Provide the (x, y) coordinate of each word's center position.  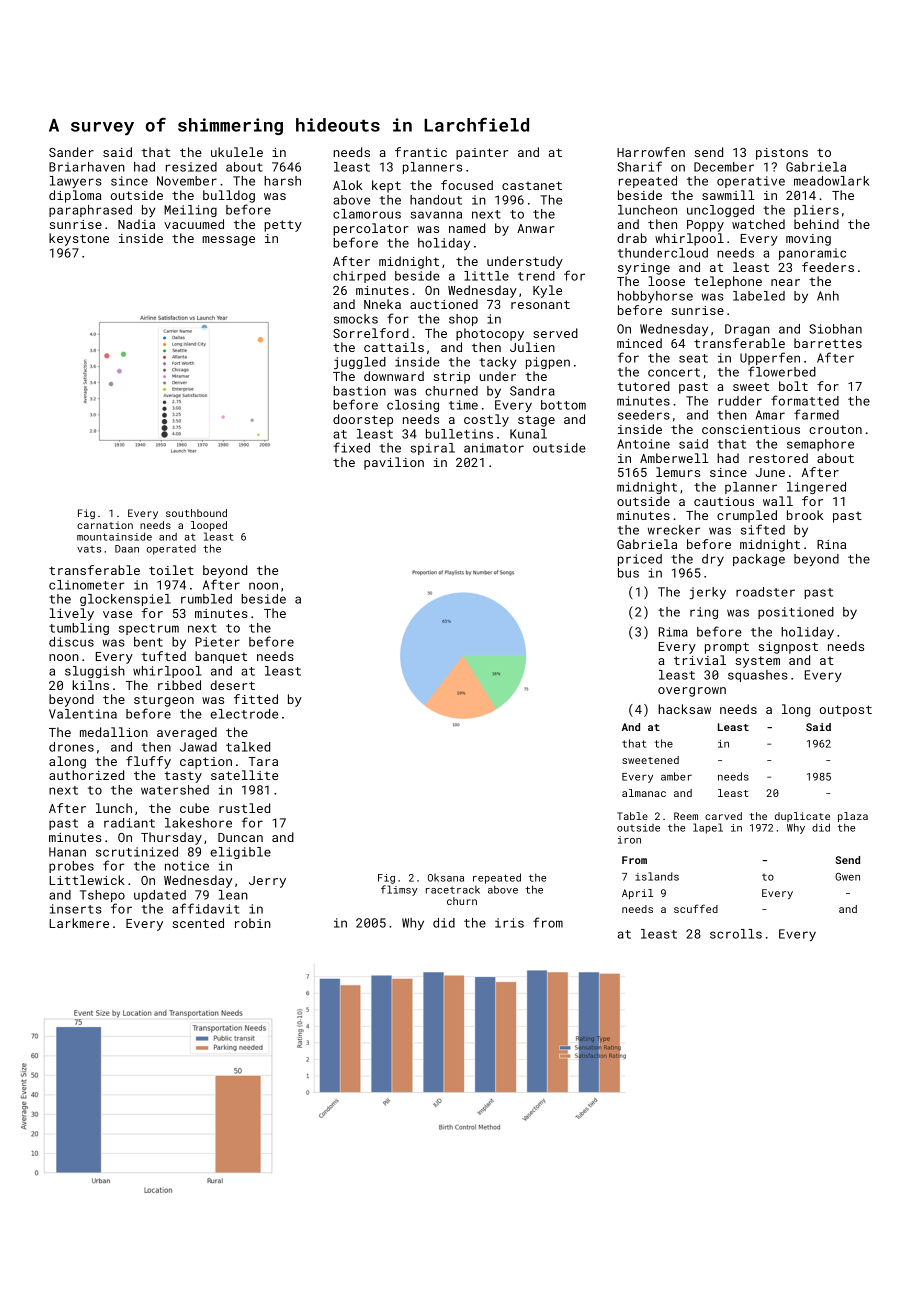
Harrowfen (651, 152)
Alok (348, 185)
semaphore (820, 445)
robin (253, 923)
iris (509, 923)
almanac (644, 793)
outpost (846, 711)
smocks (356, 319)
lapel (708, 828)
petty (283, 226)
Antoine (643, 444)
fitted (256, 699)
